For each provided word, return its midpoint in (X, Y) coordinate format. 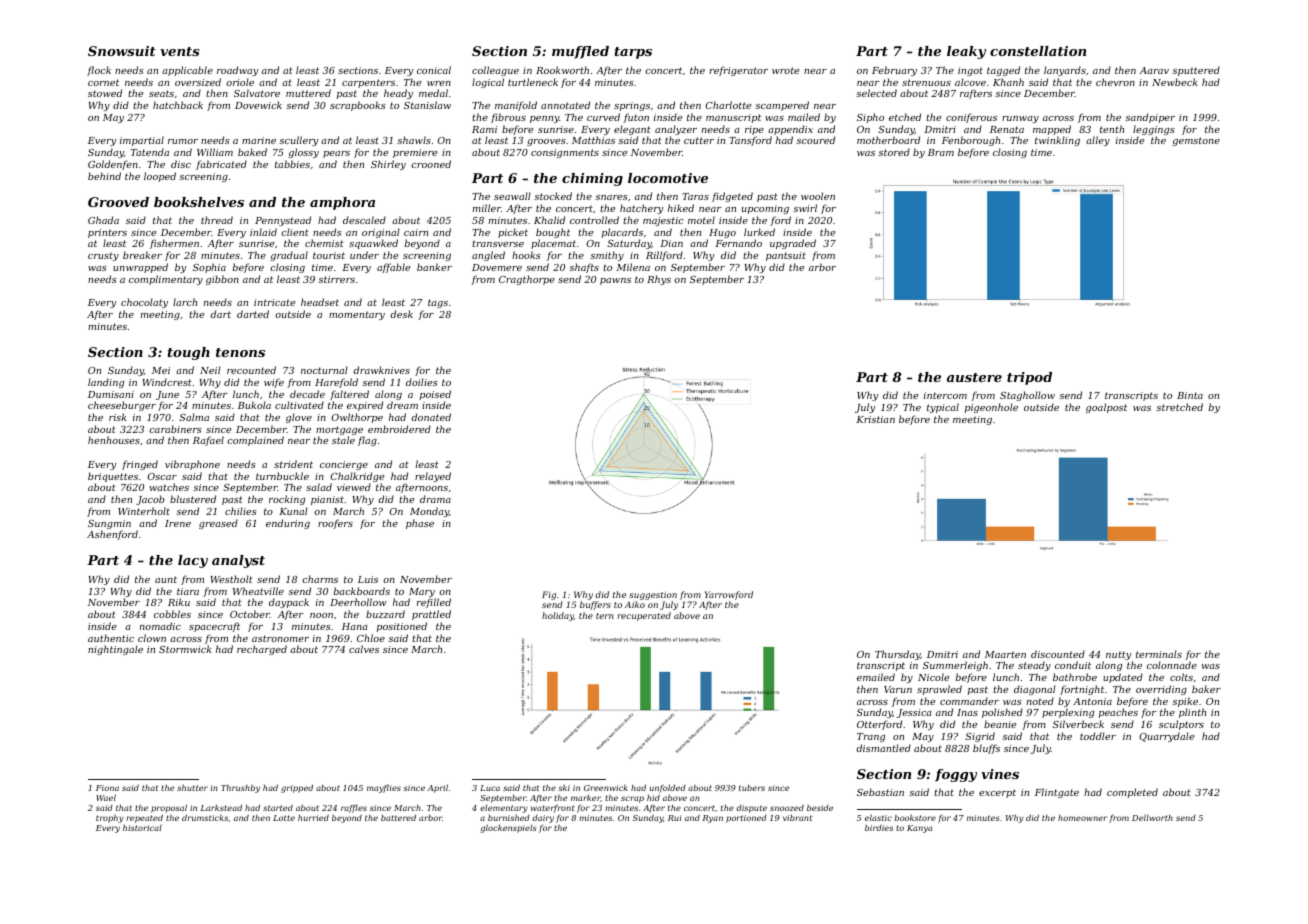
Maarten (1005, 654)
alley (1098, 141)
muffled (580, 52)
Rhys (659, 280)
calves (364, 649)
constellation (1038, 51)
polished (1002, 713)
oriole (240, 82)
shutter (192, 788)
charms (320, 579)
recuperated (644, 616)
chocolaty (144, 303)
